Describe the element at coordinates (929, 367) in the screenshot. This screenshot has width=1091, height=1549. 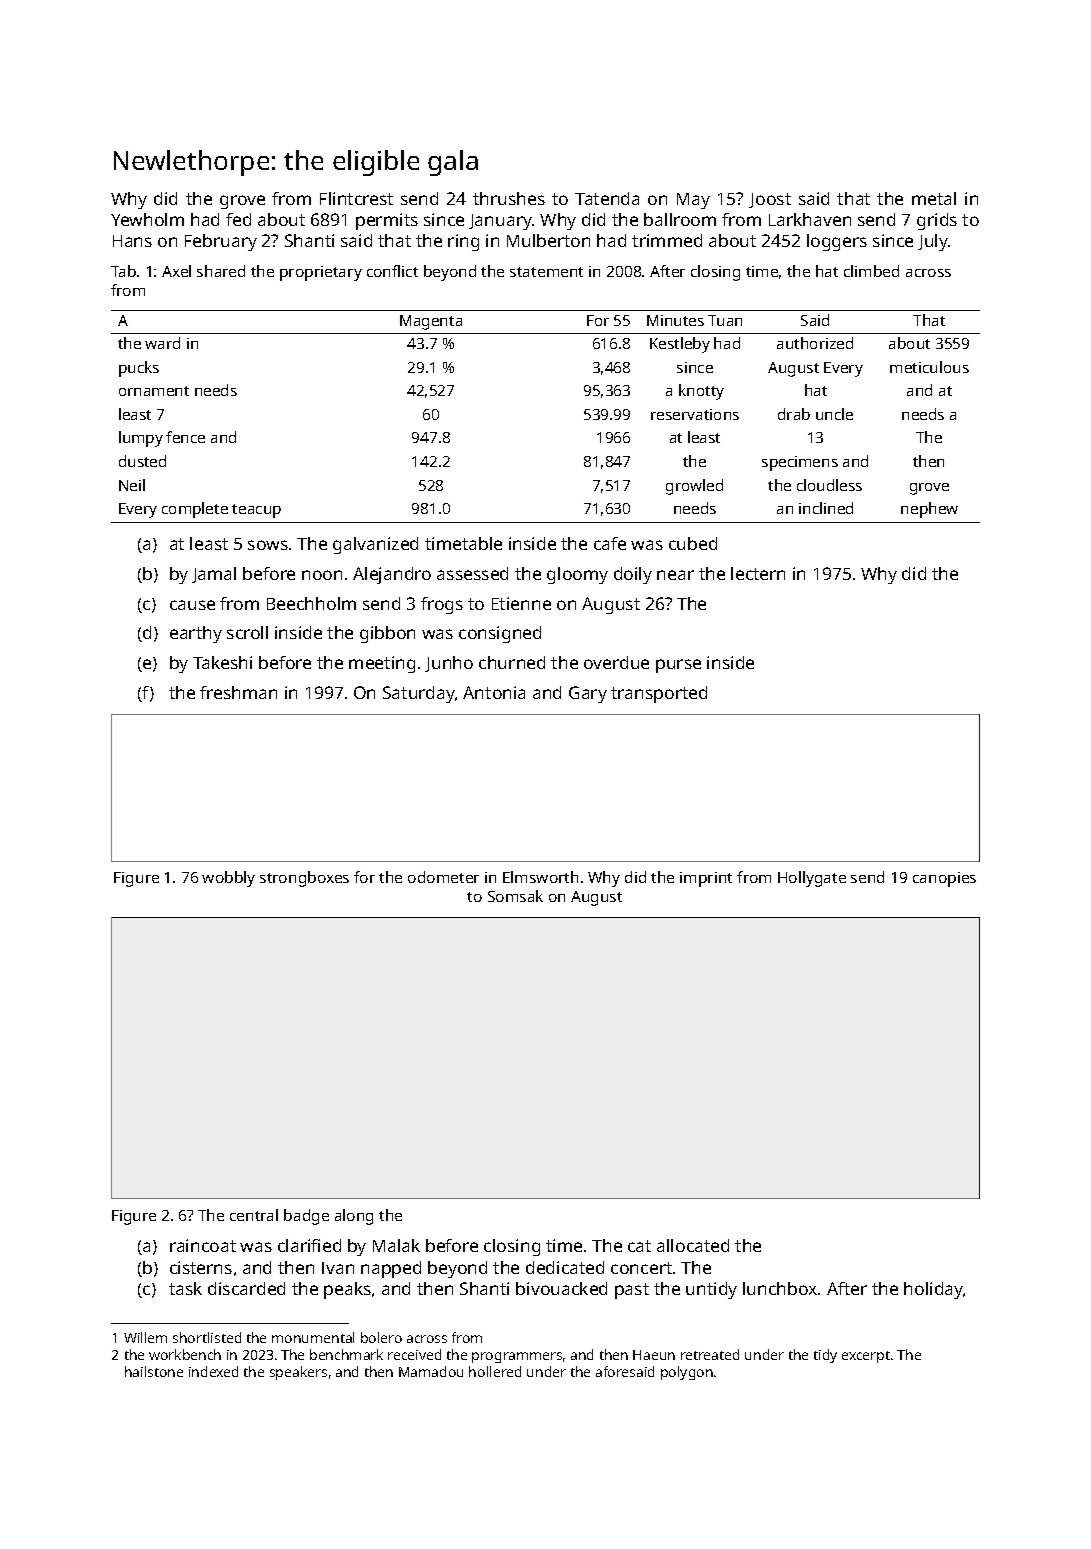
I see `meticulous` at that location.
